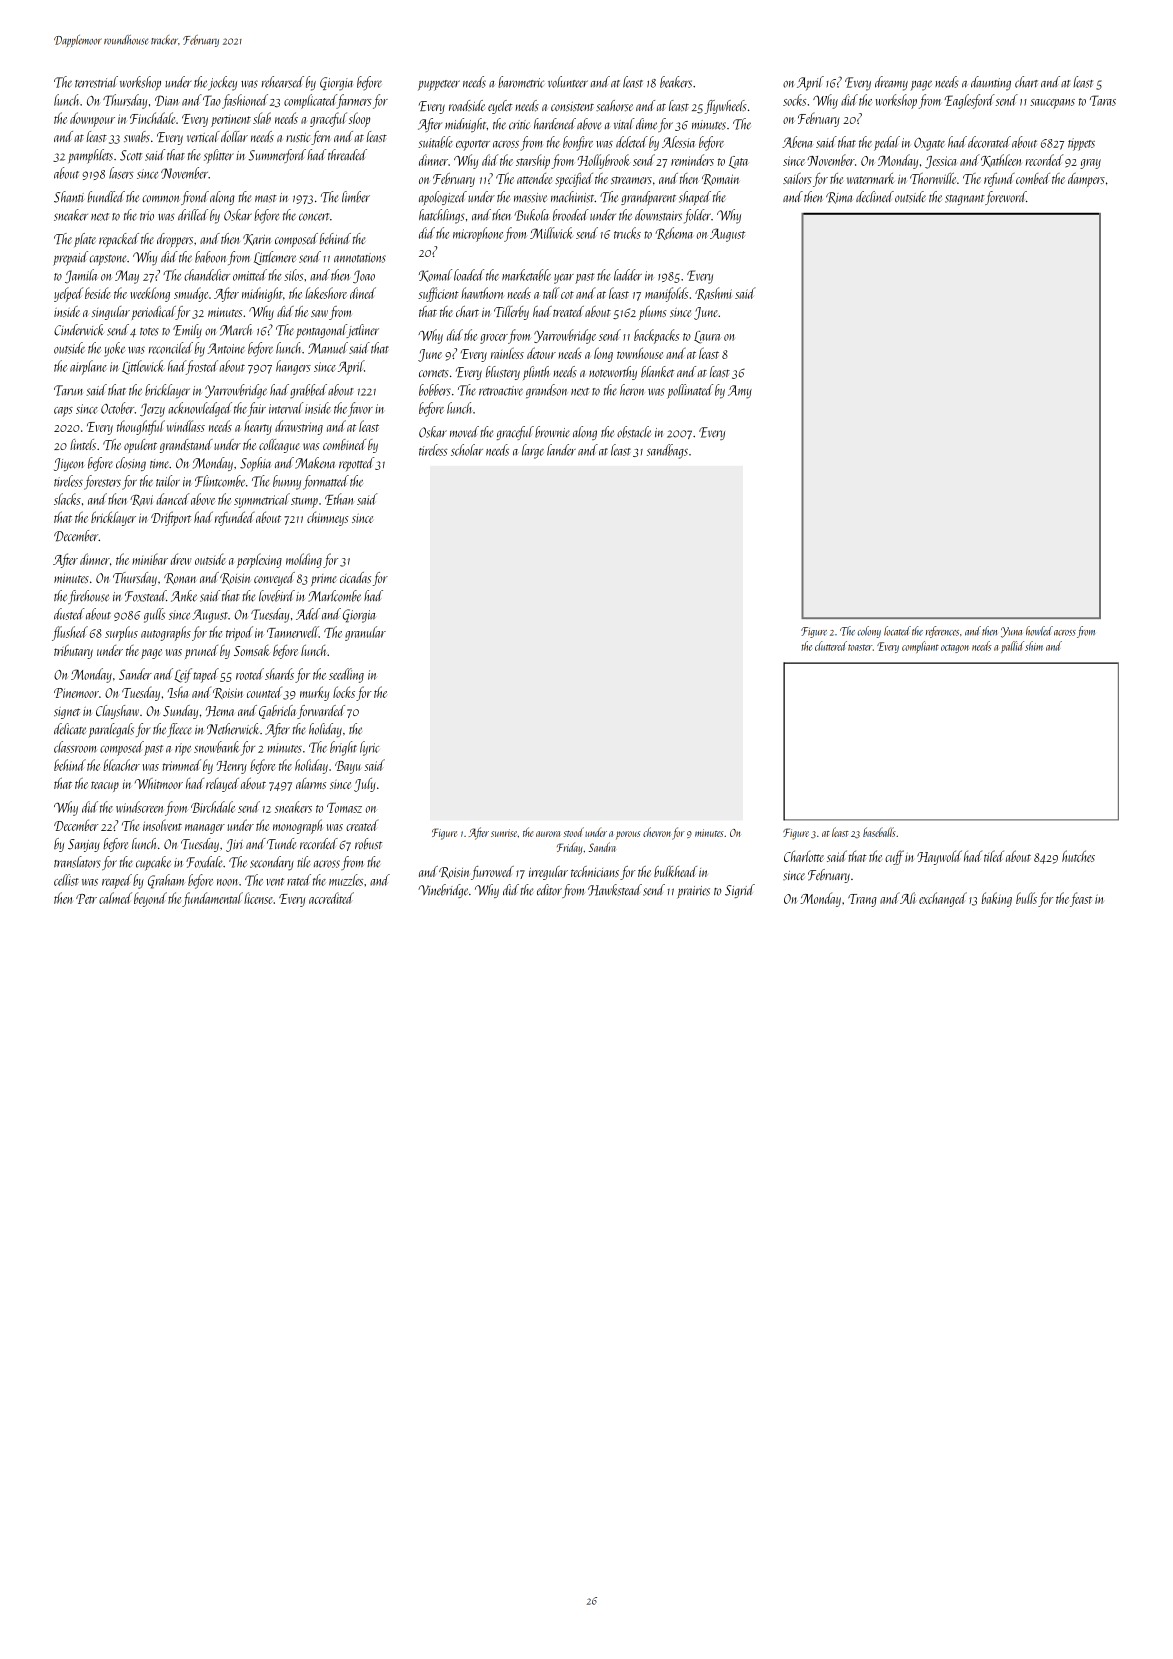 The height and width of the page is (1659, 1173). Describe the element at coordinates (634, 432) in the page. I see `obstacle` at that location.
